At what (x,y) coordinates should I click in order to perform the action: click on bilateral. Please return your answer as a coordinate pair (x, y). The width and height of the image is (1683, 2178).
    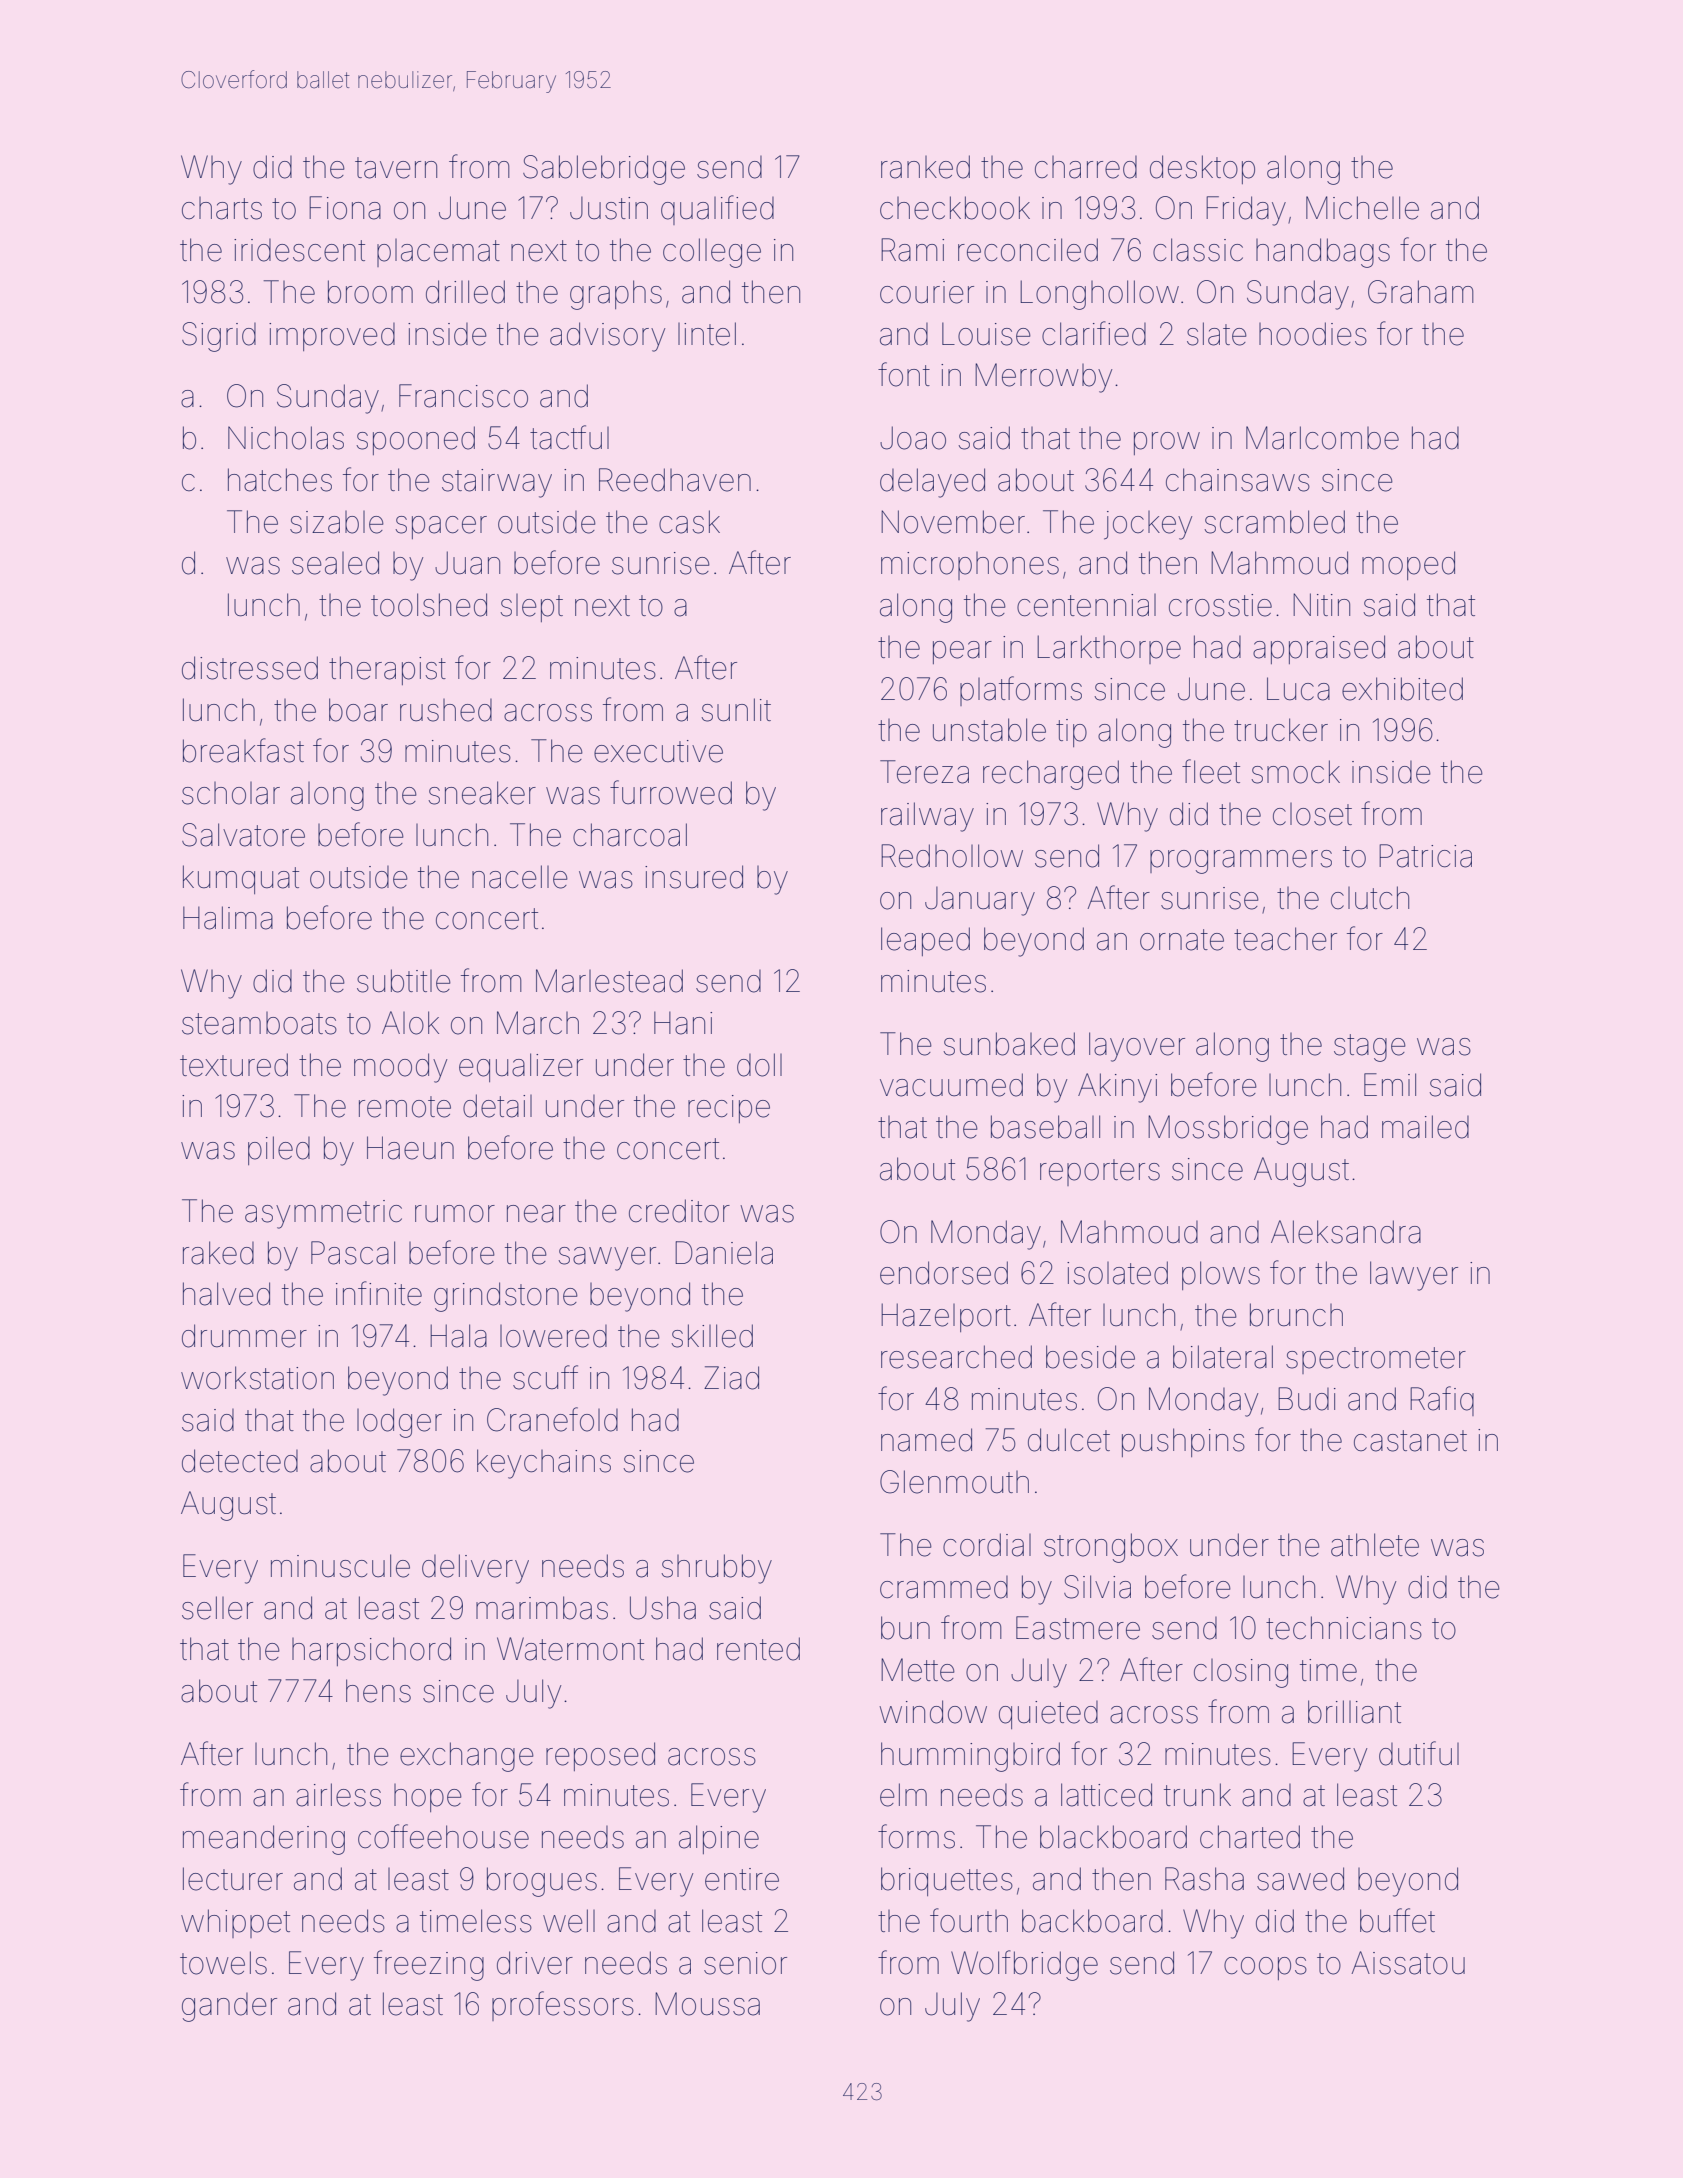
    Looking at the image, I should click on (1223, 1357).
